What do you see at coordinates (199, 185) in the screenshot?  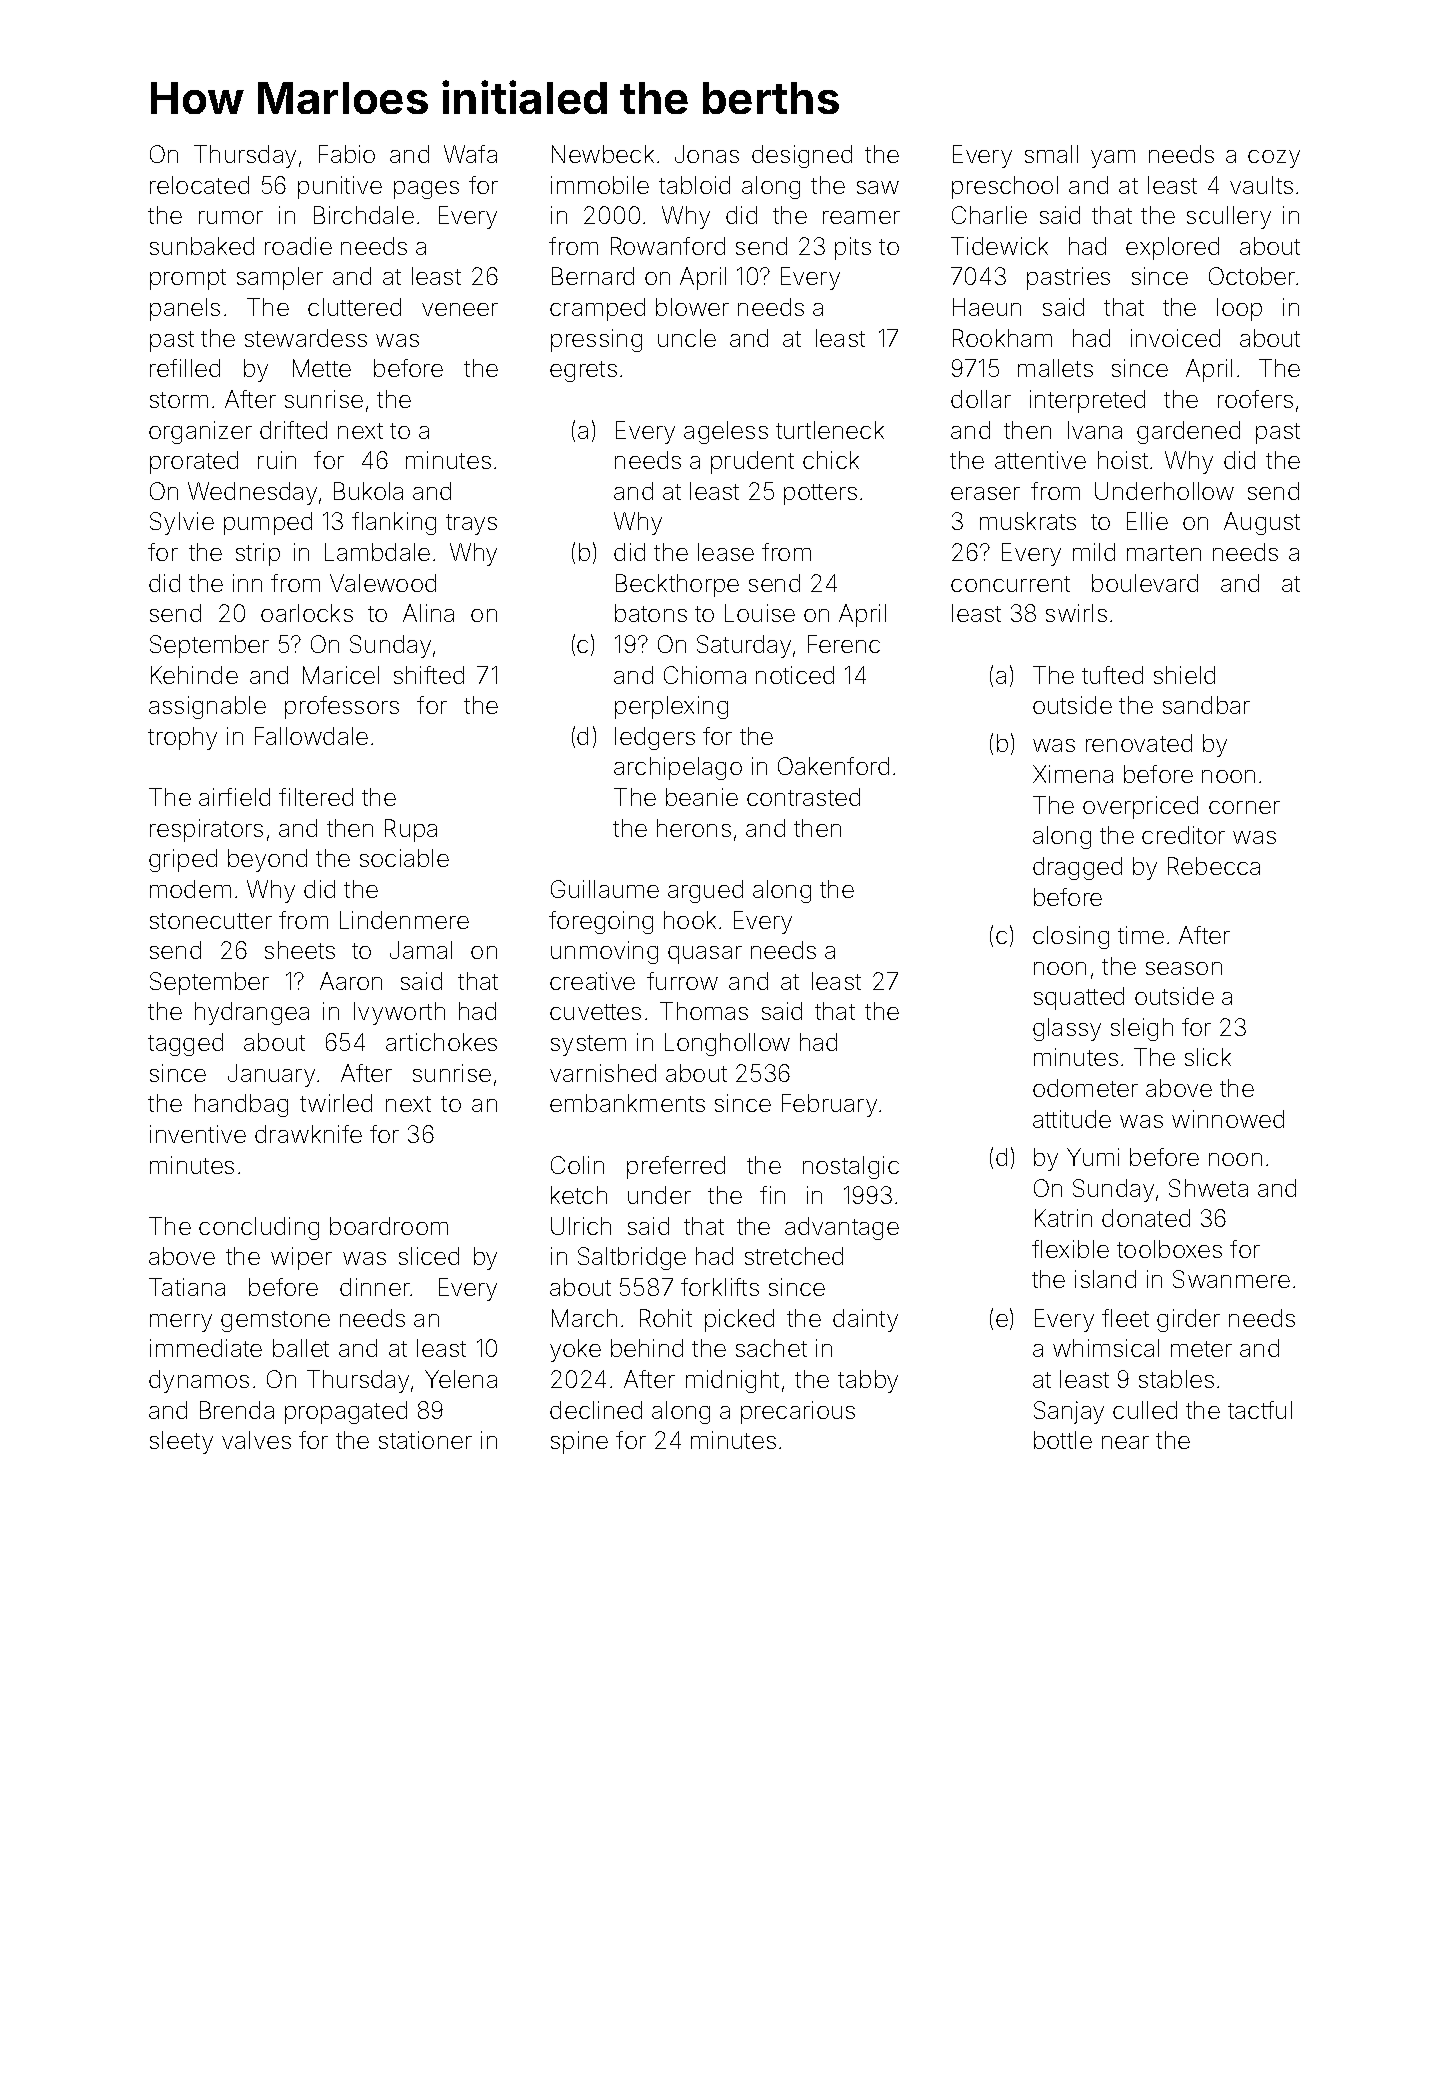 I see `relocated` at bounding box center [199, 185].
